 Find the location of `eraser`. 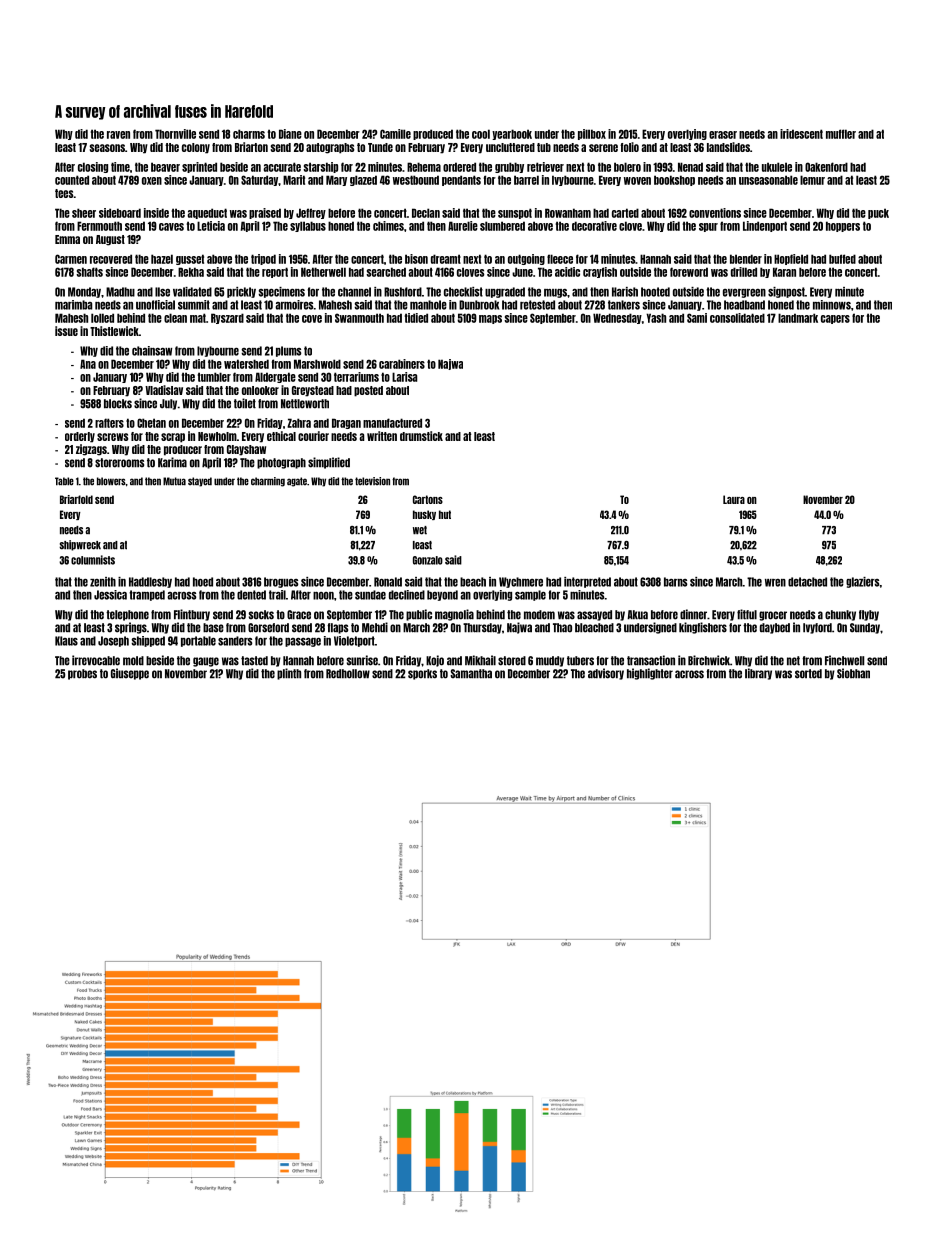

eraser is located at coordinates (723, 135).
